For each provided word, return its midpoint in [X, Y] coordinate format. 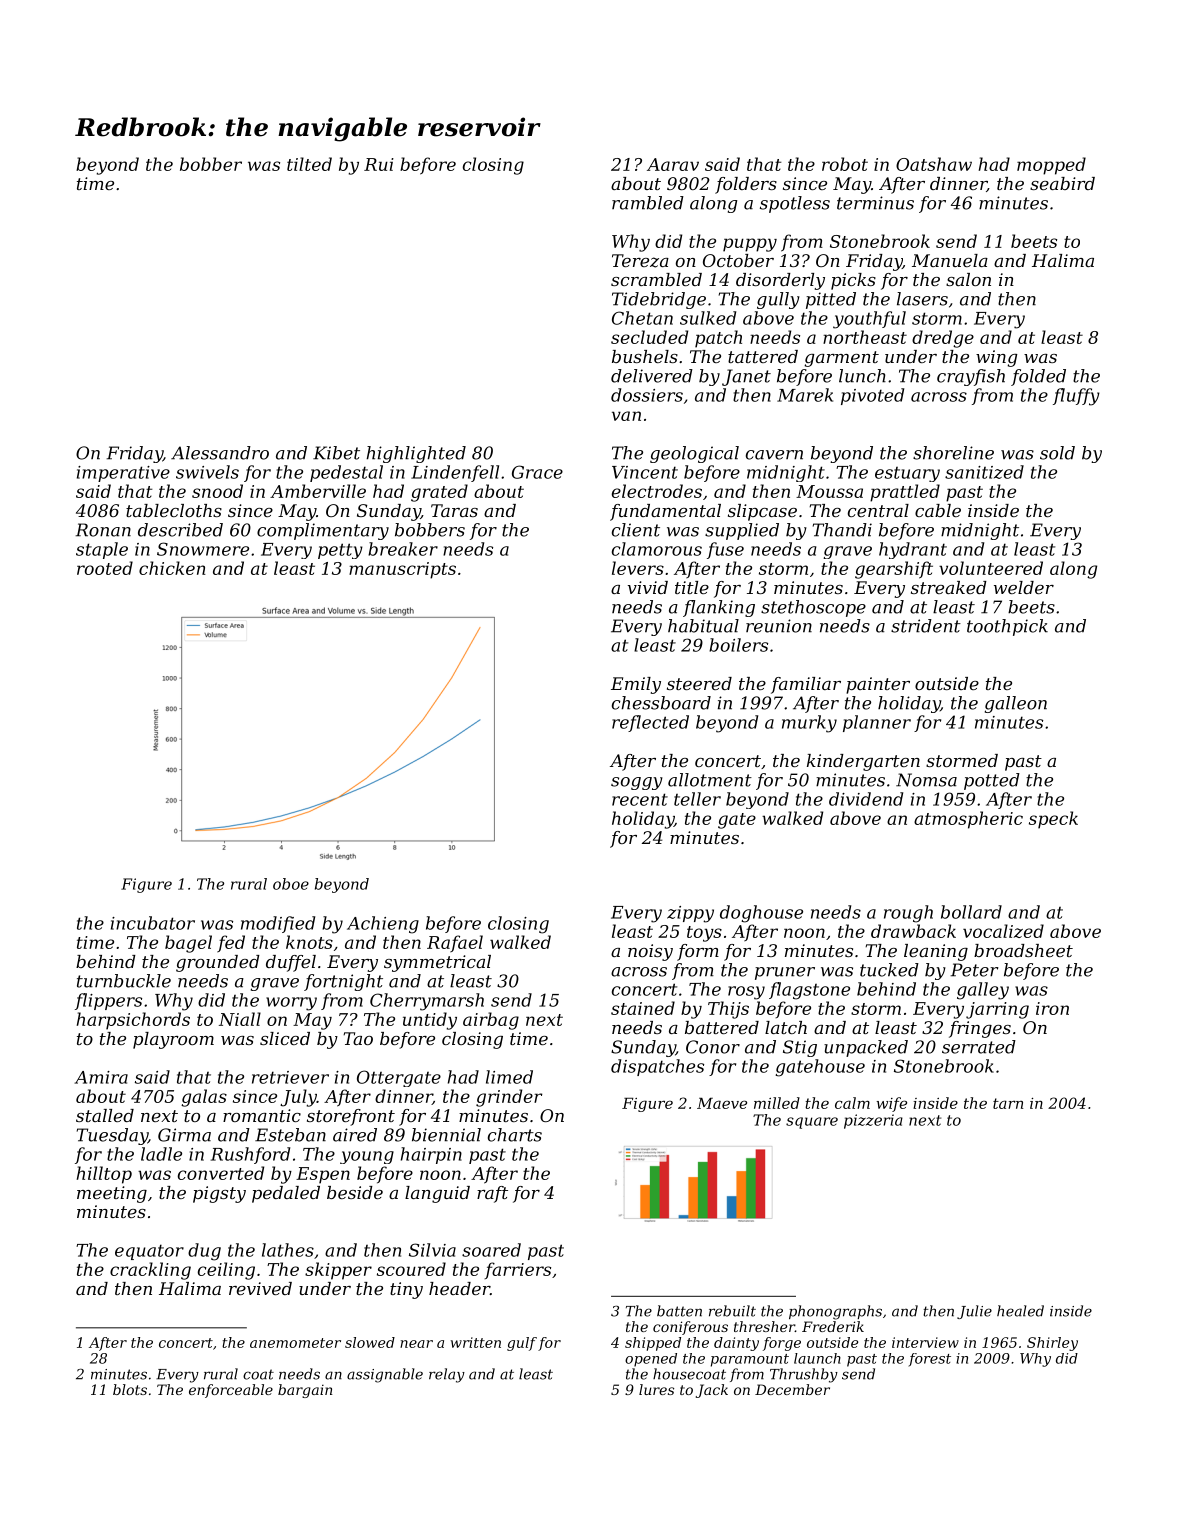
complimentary [323, 531]
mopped [1051, 166]
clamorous [657, 549]
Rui [379, 164]
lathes [288, 1250]
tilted [309, 164]
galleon [1016, 704]
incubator [153, 923]
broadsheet [1023, 950]
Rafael [455, 943]
